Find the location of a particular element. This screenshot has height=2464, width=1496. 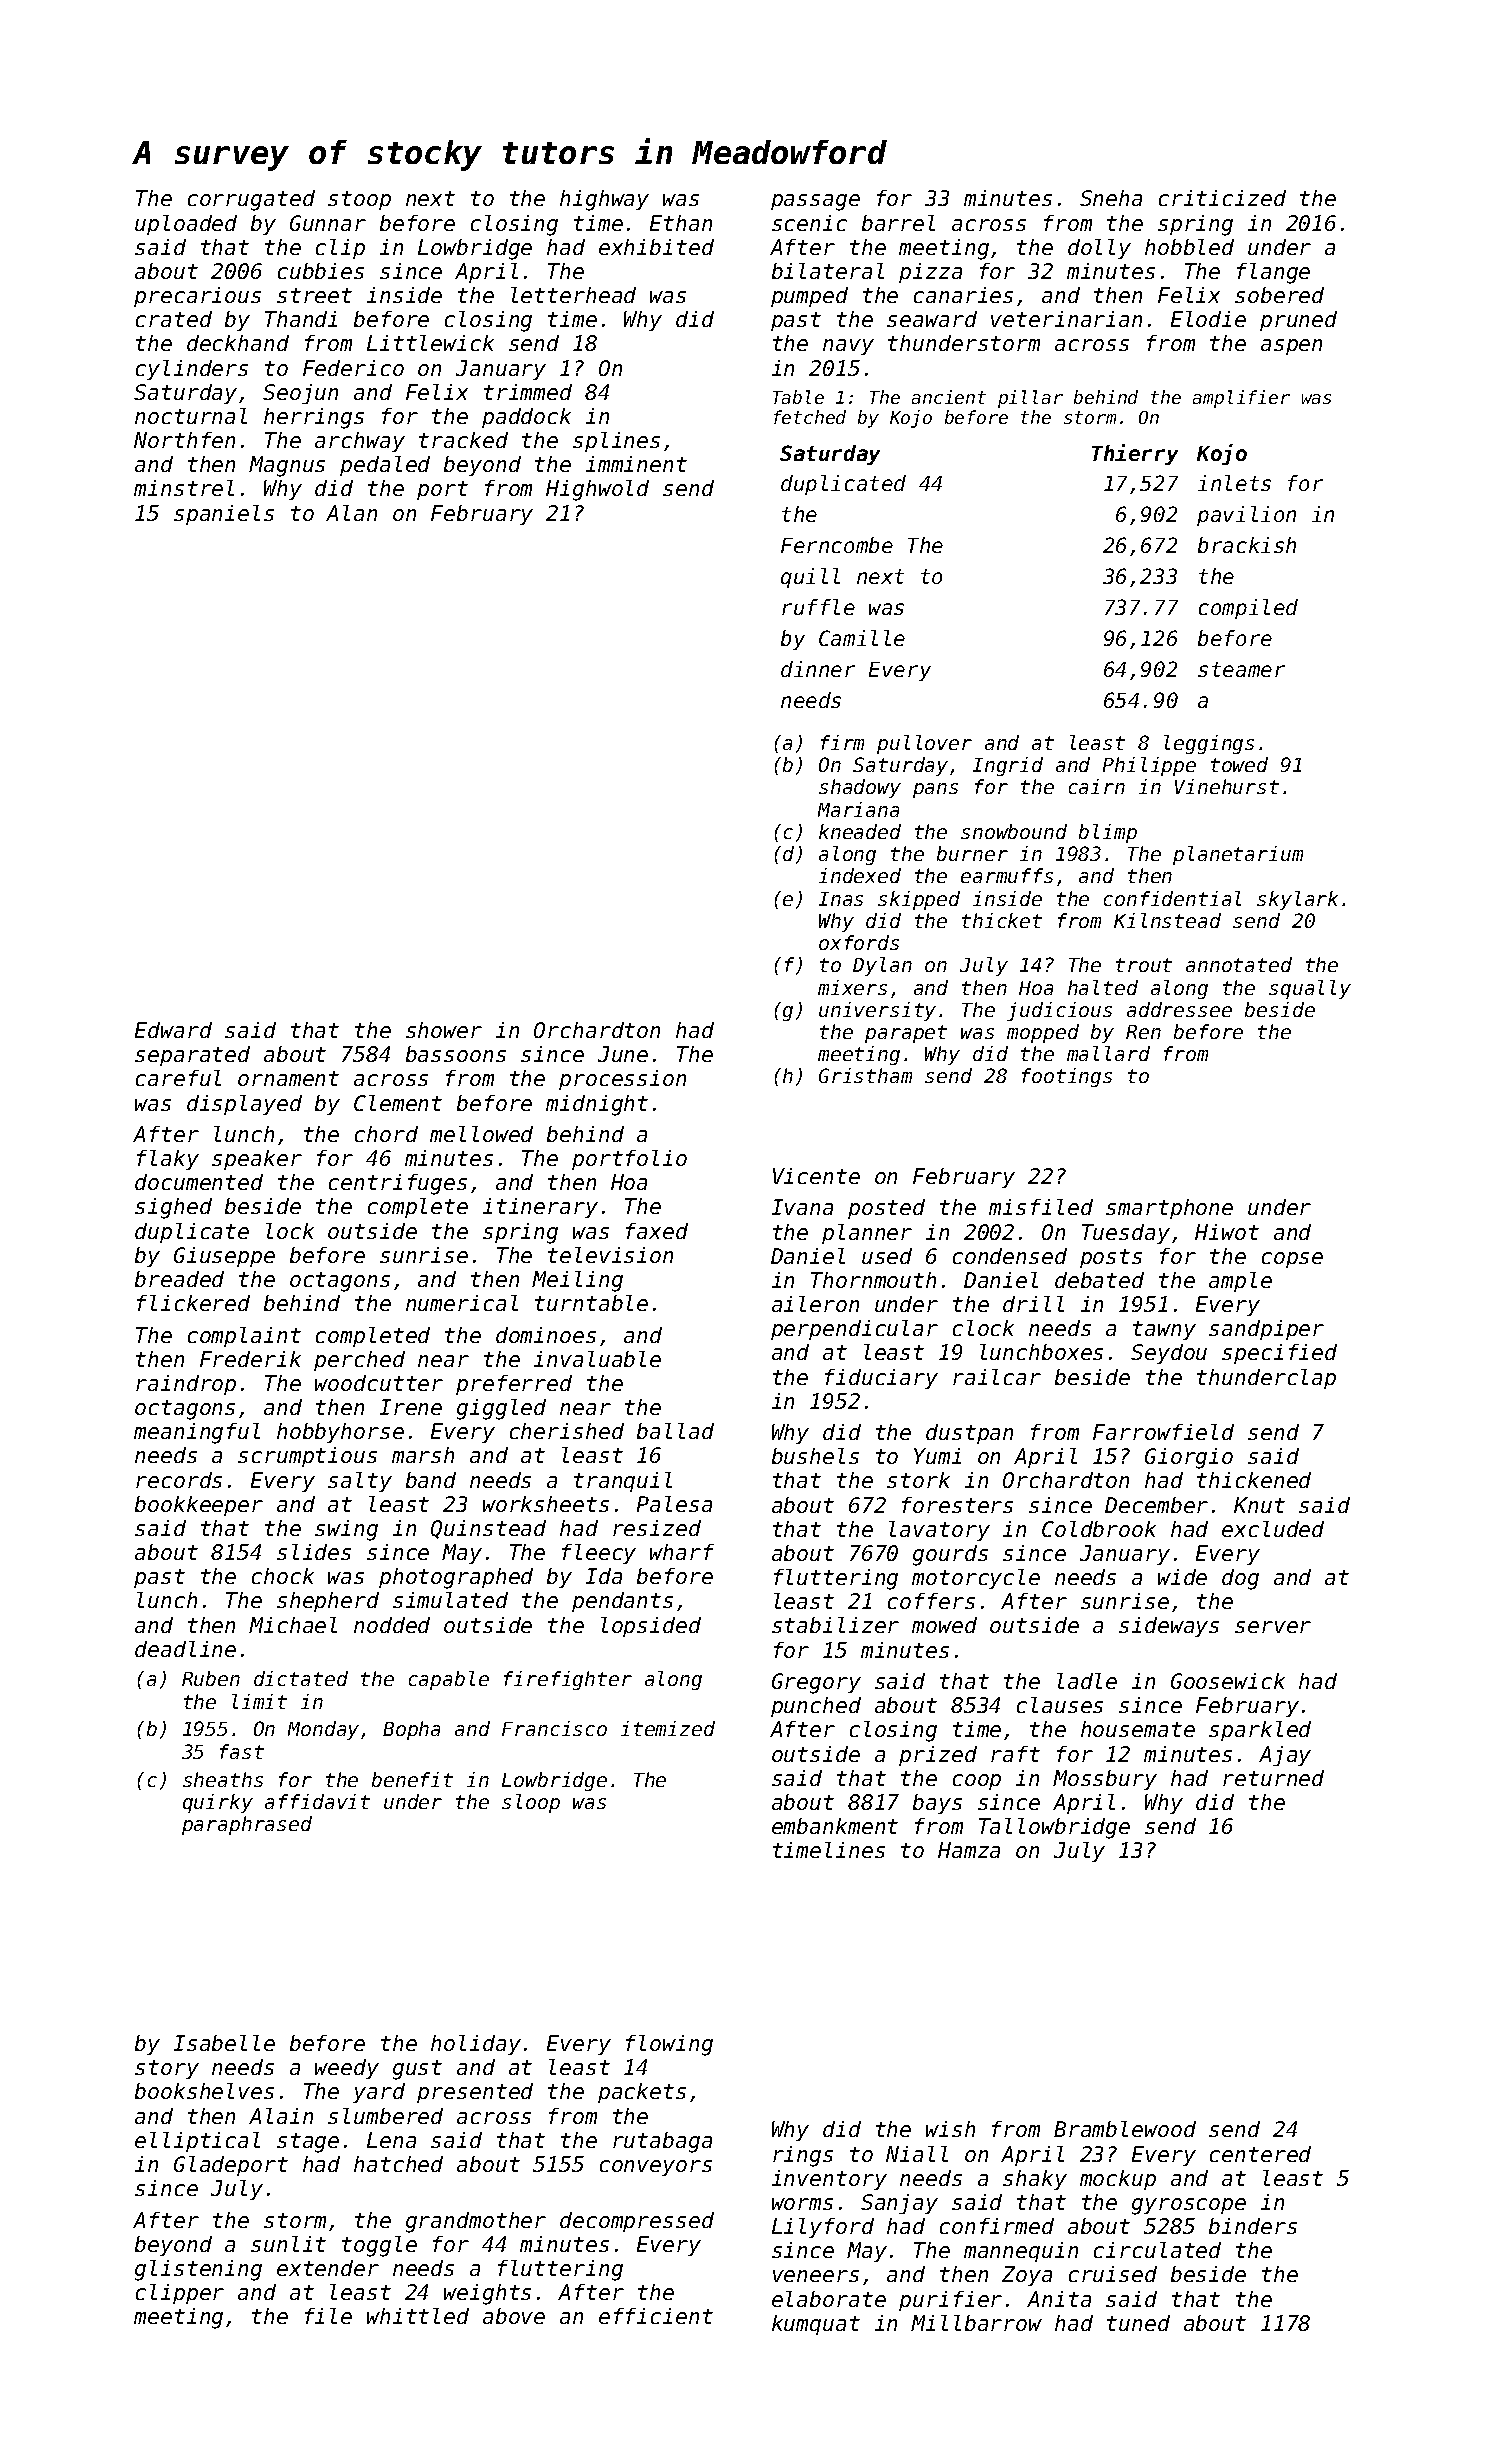

Isabelle is located at coordinates (224, 2043).
